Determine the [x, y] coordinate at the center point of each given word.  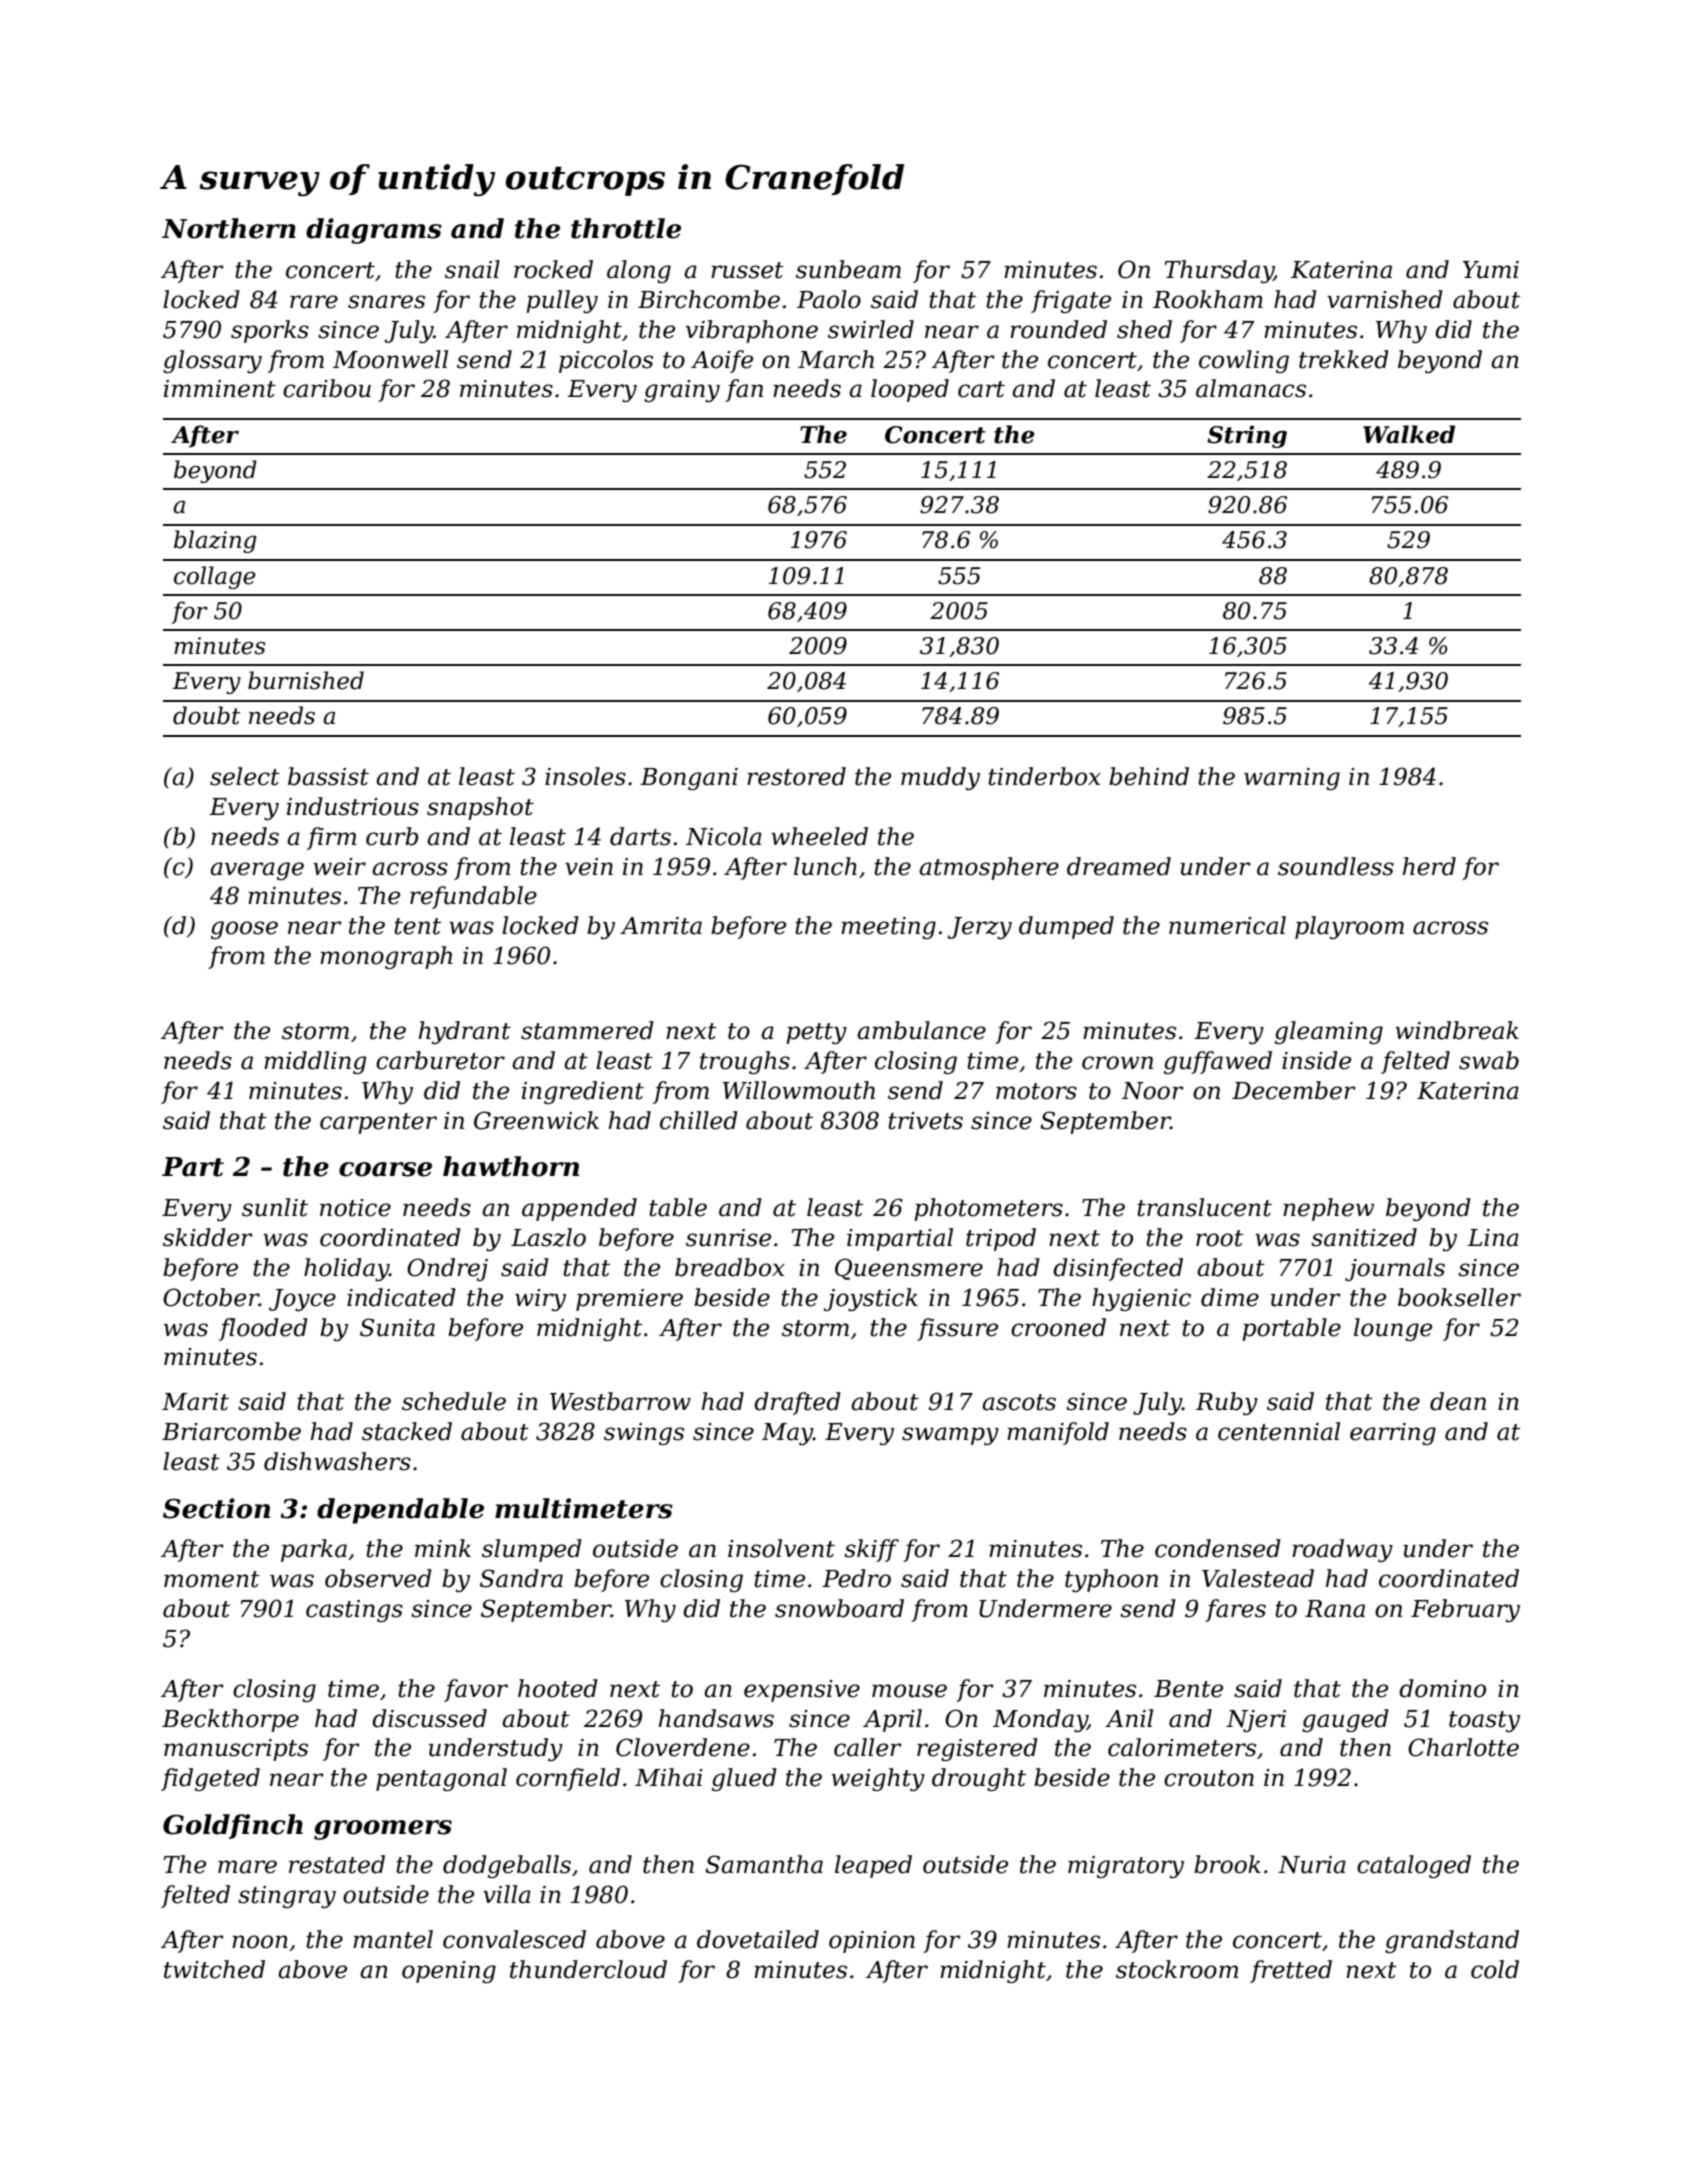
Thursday [1219, 271]
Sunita [397, 1327]
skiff [871, 1550]
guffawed [1218, 1062]
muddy [940, 778]
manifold [1058, 1433]
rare [314, 302]
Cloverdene [683, 1747]
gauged [1345, 1720]
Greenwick [536, 1120]
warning [1292, 779]
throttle [626, 228]
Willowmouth [799, 1090]
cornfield [568, 1779]
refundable [473, 897]
